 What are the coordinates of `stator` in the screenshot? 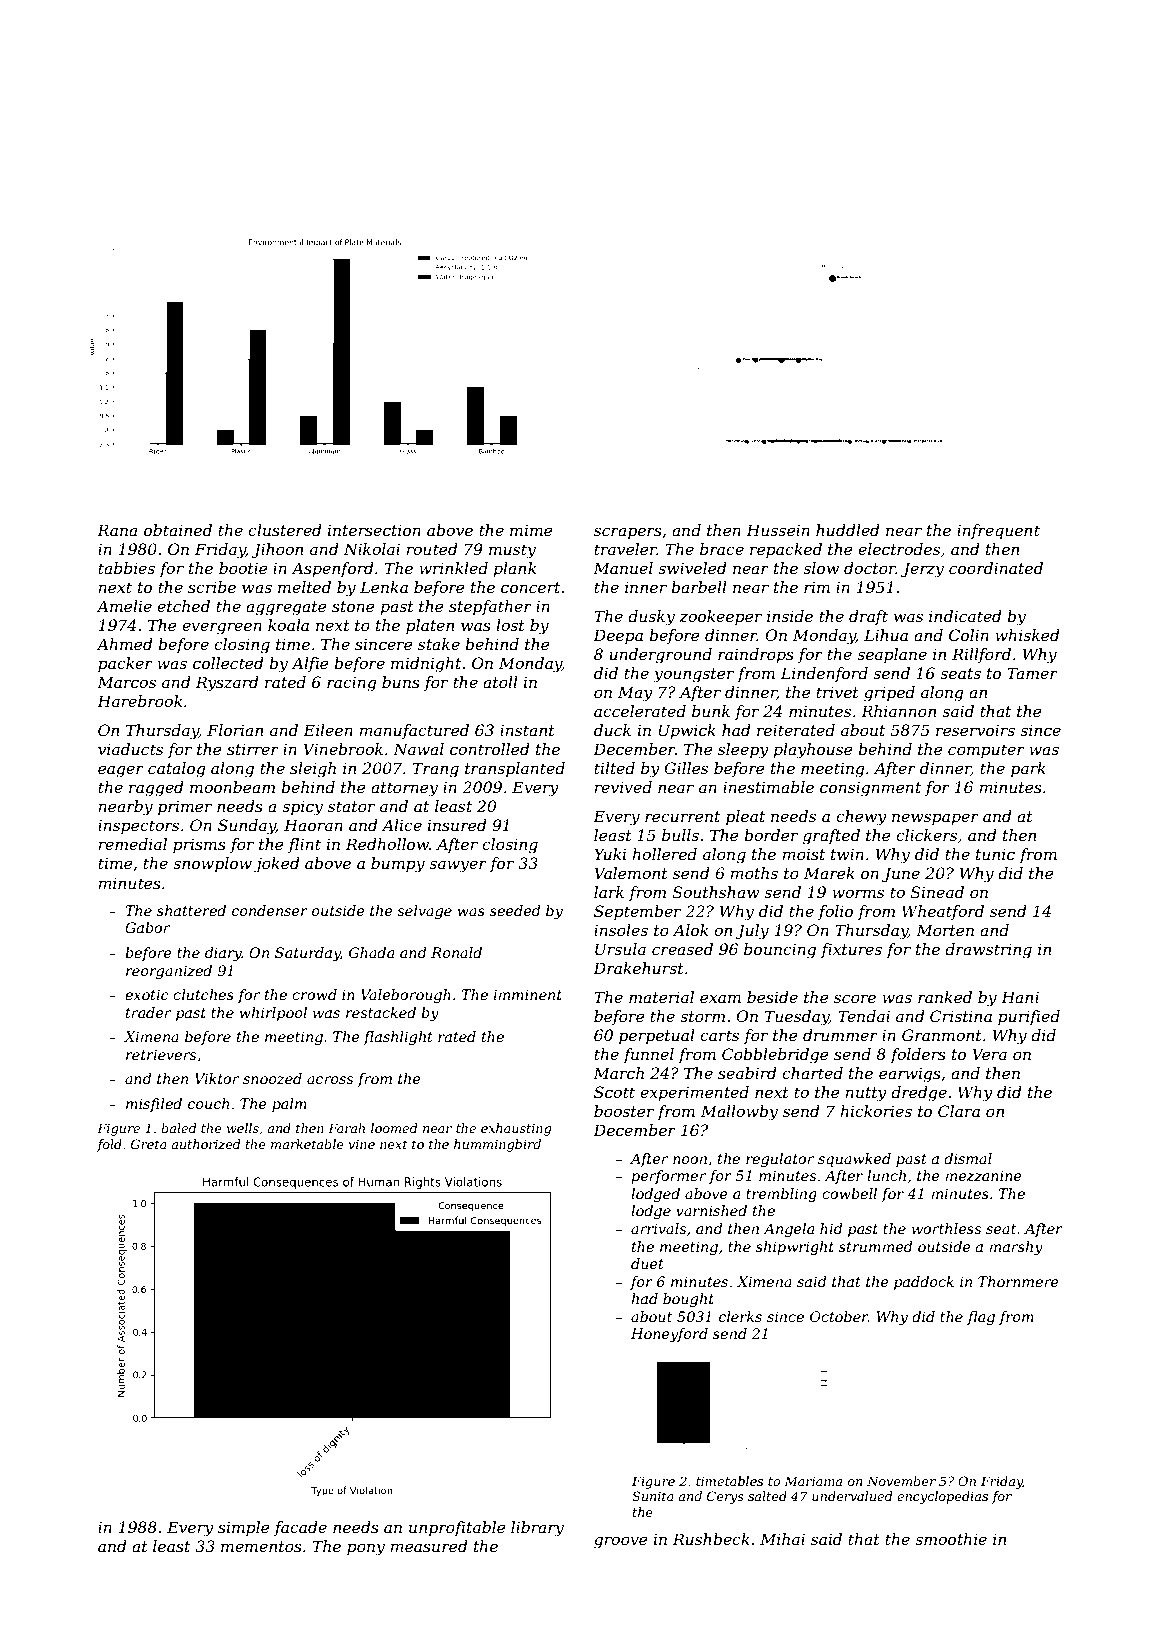 It's located at (351, 806).
